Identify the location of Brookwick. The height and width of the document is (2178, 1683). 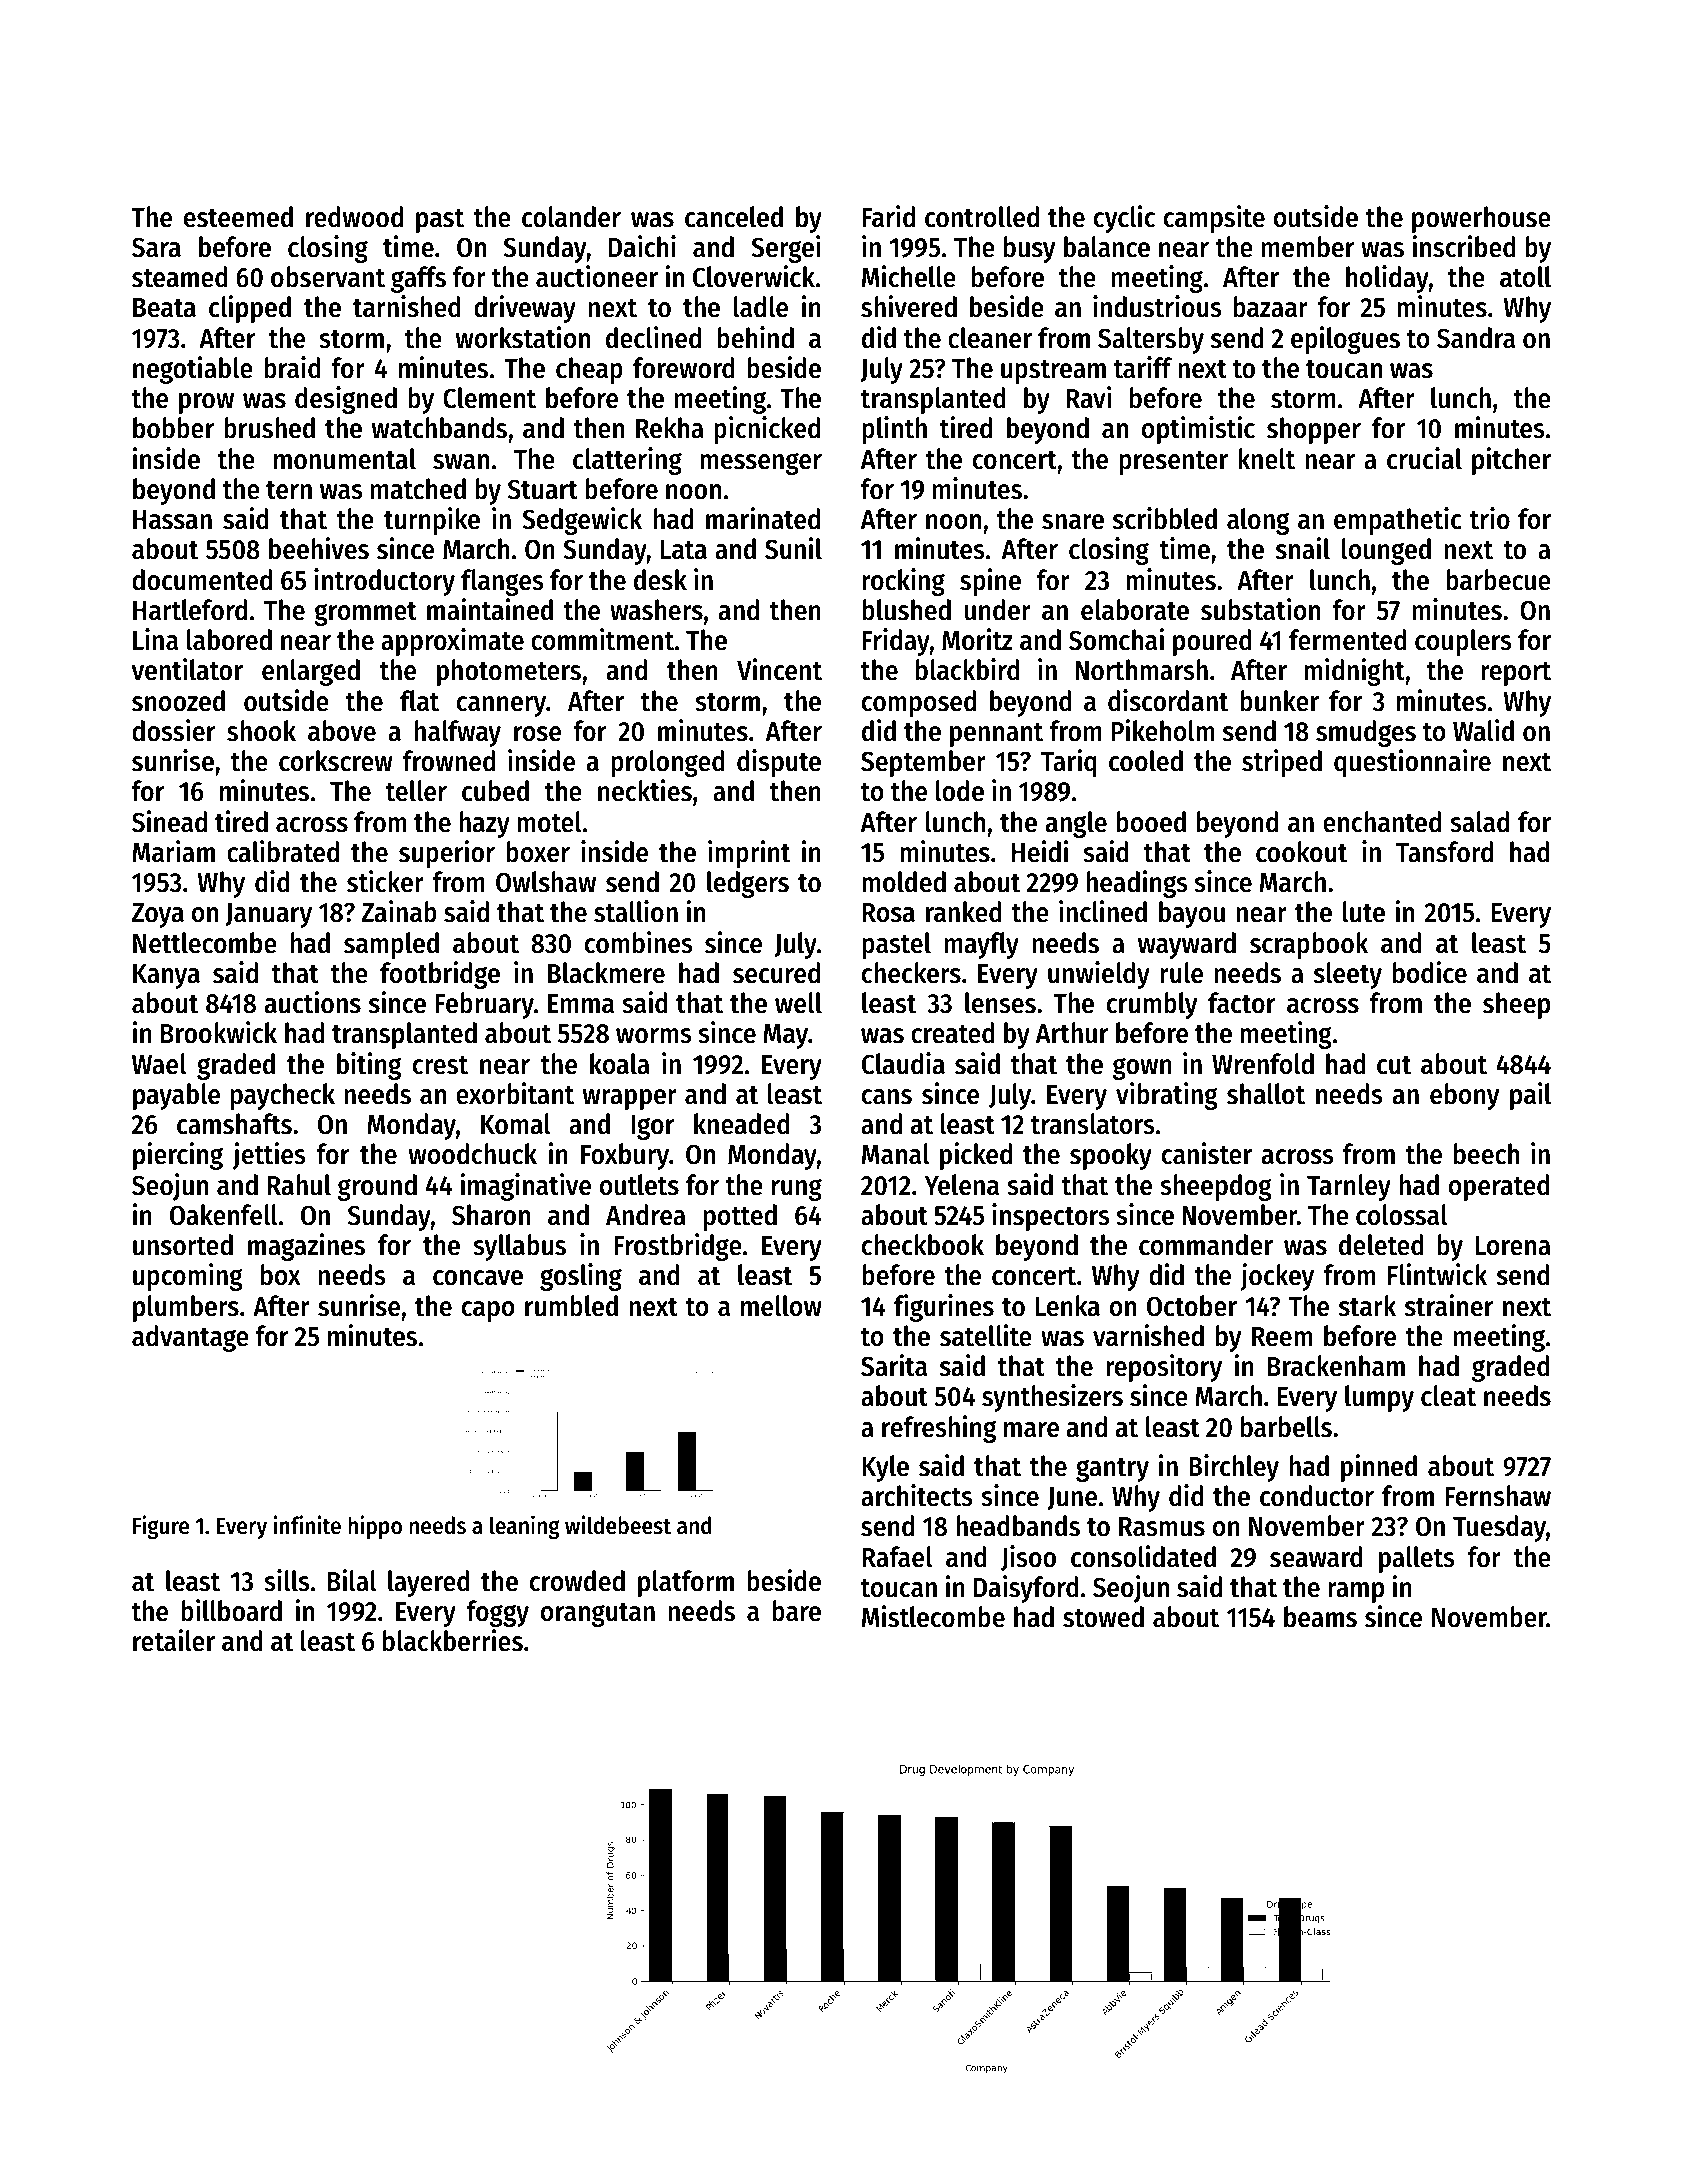
(219, 1032).
